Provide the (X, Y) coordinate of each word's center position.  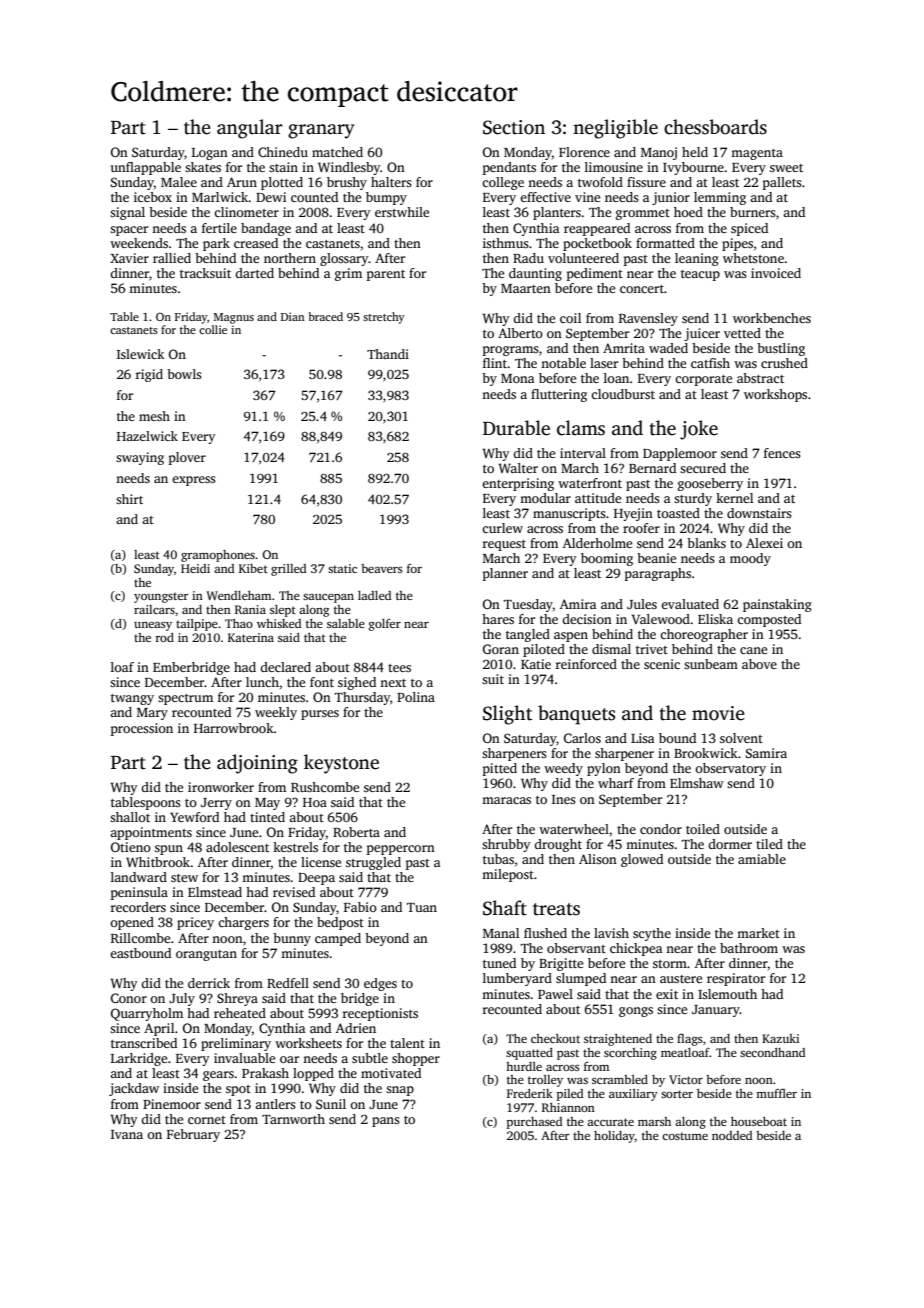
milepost (508, 875)
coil (570, 318)
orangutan (206, 955)
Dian (293, 316)
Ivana (127, 1134)
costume (685, 1136)
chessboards (715, 127)
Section (514, 127)
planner (505, 574)
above (759, 664)
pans (386, 1122)
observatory (730, 769)
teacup (700, 275)
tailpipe (197, 625)
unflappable (146, 168)
